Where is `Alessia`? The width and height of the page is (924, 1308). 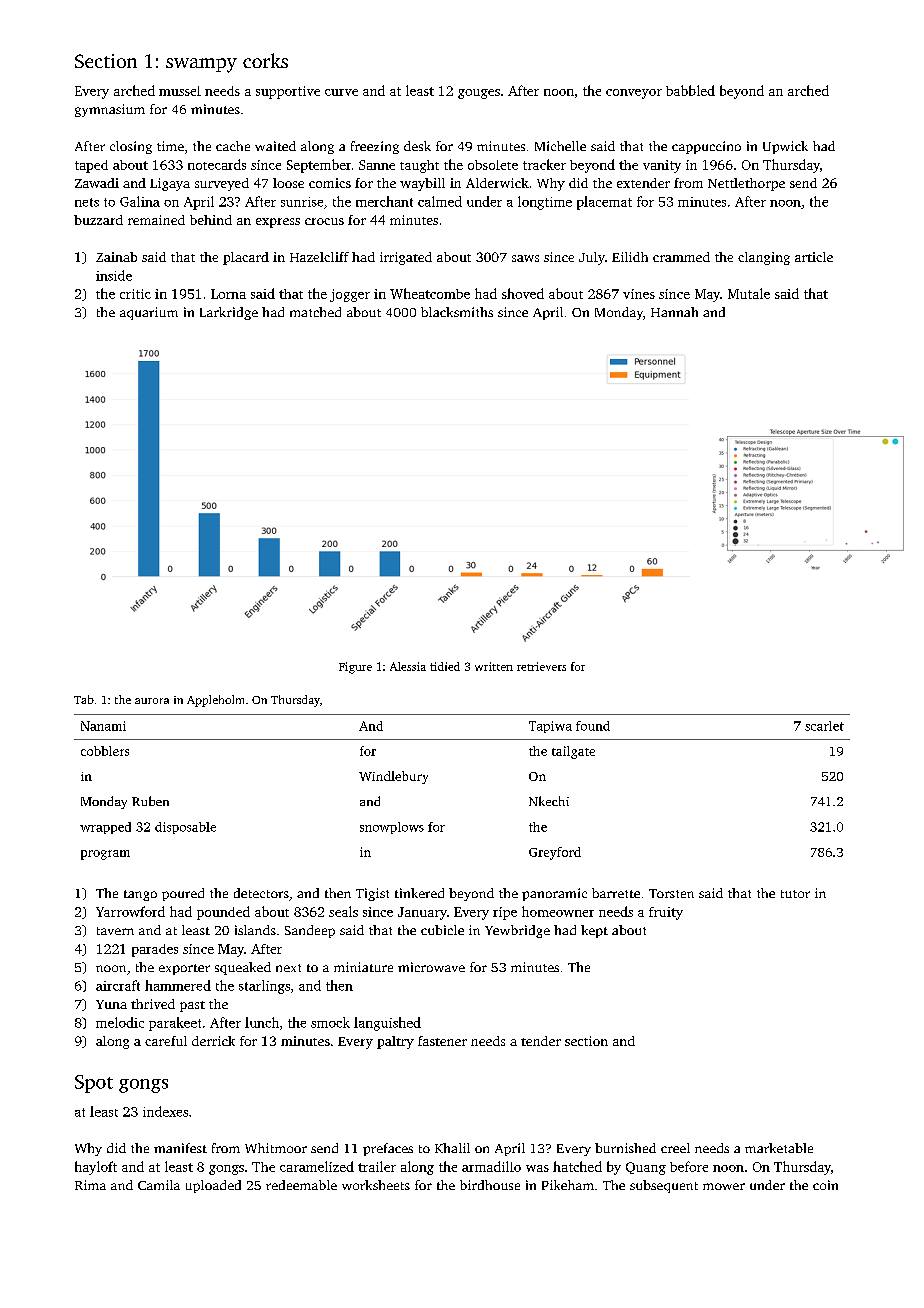 Alessia is located at coordinates (408, 666).
